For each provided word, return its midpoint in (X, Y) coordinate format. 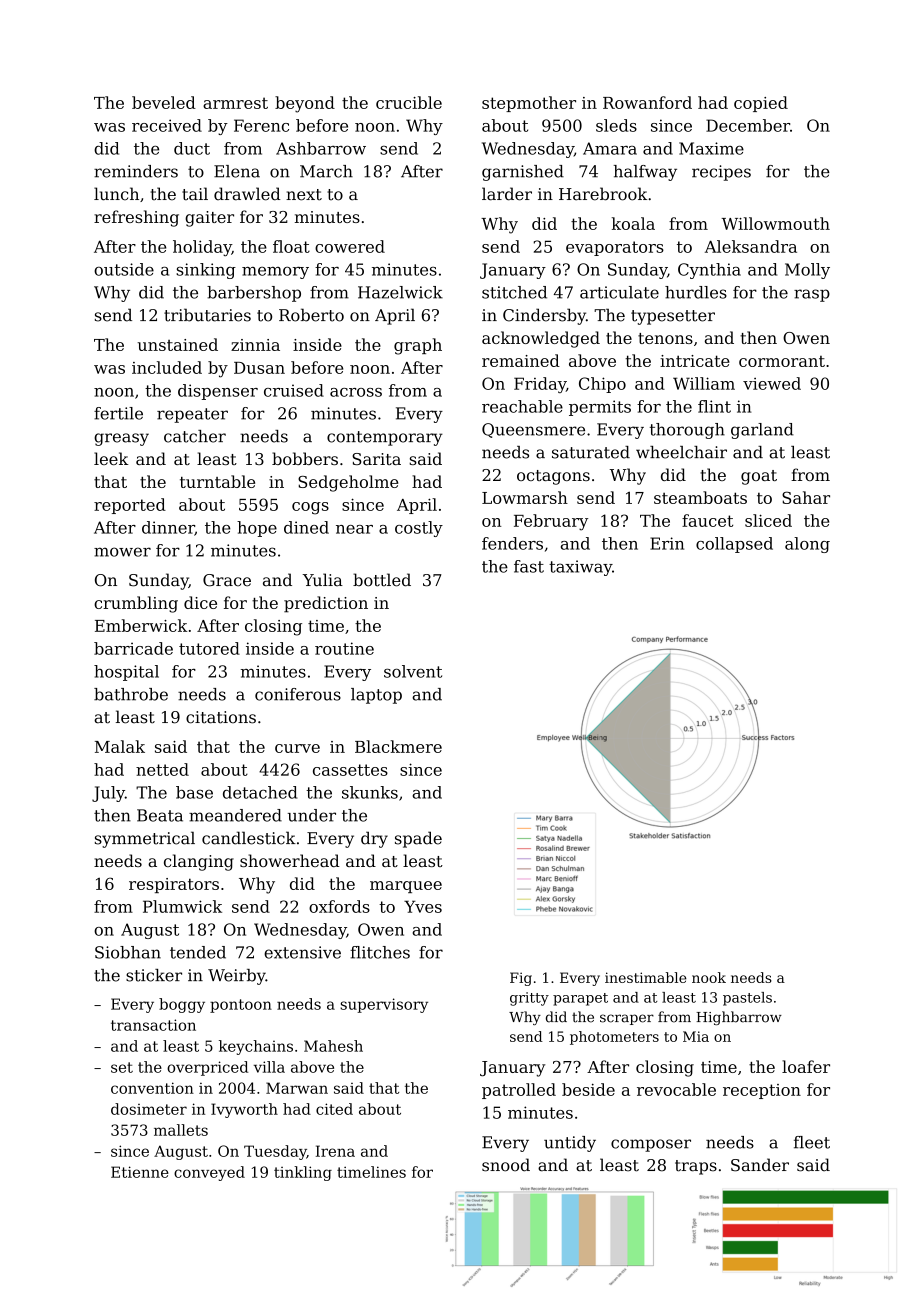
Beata (160, 815)
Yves (423, 906)
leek (111, 458)
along (807, 545)
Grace (227, 580)
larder (507, 194)
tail (195, 194)
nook (709, 977)
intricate (695, 361)
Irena (335, 1151)
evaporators (615, 248)
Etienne (140, 1172)
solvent (413, 671)
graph (418, 346)
